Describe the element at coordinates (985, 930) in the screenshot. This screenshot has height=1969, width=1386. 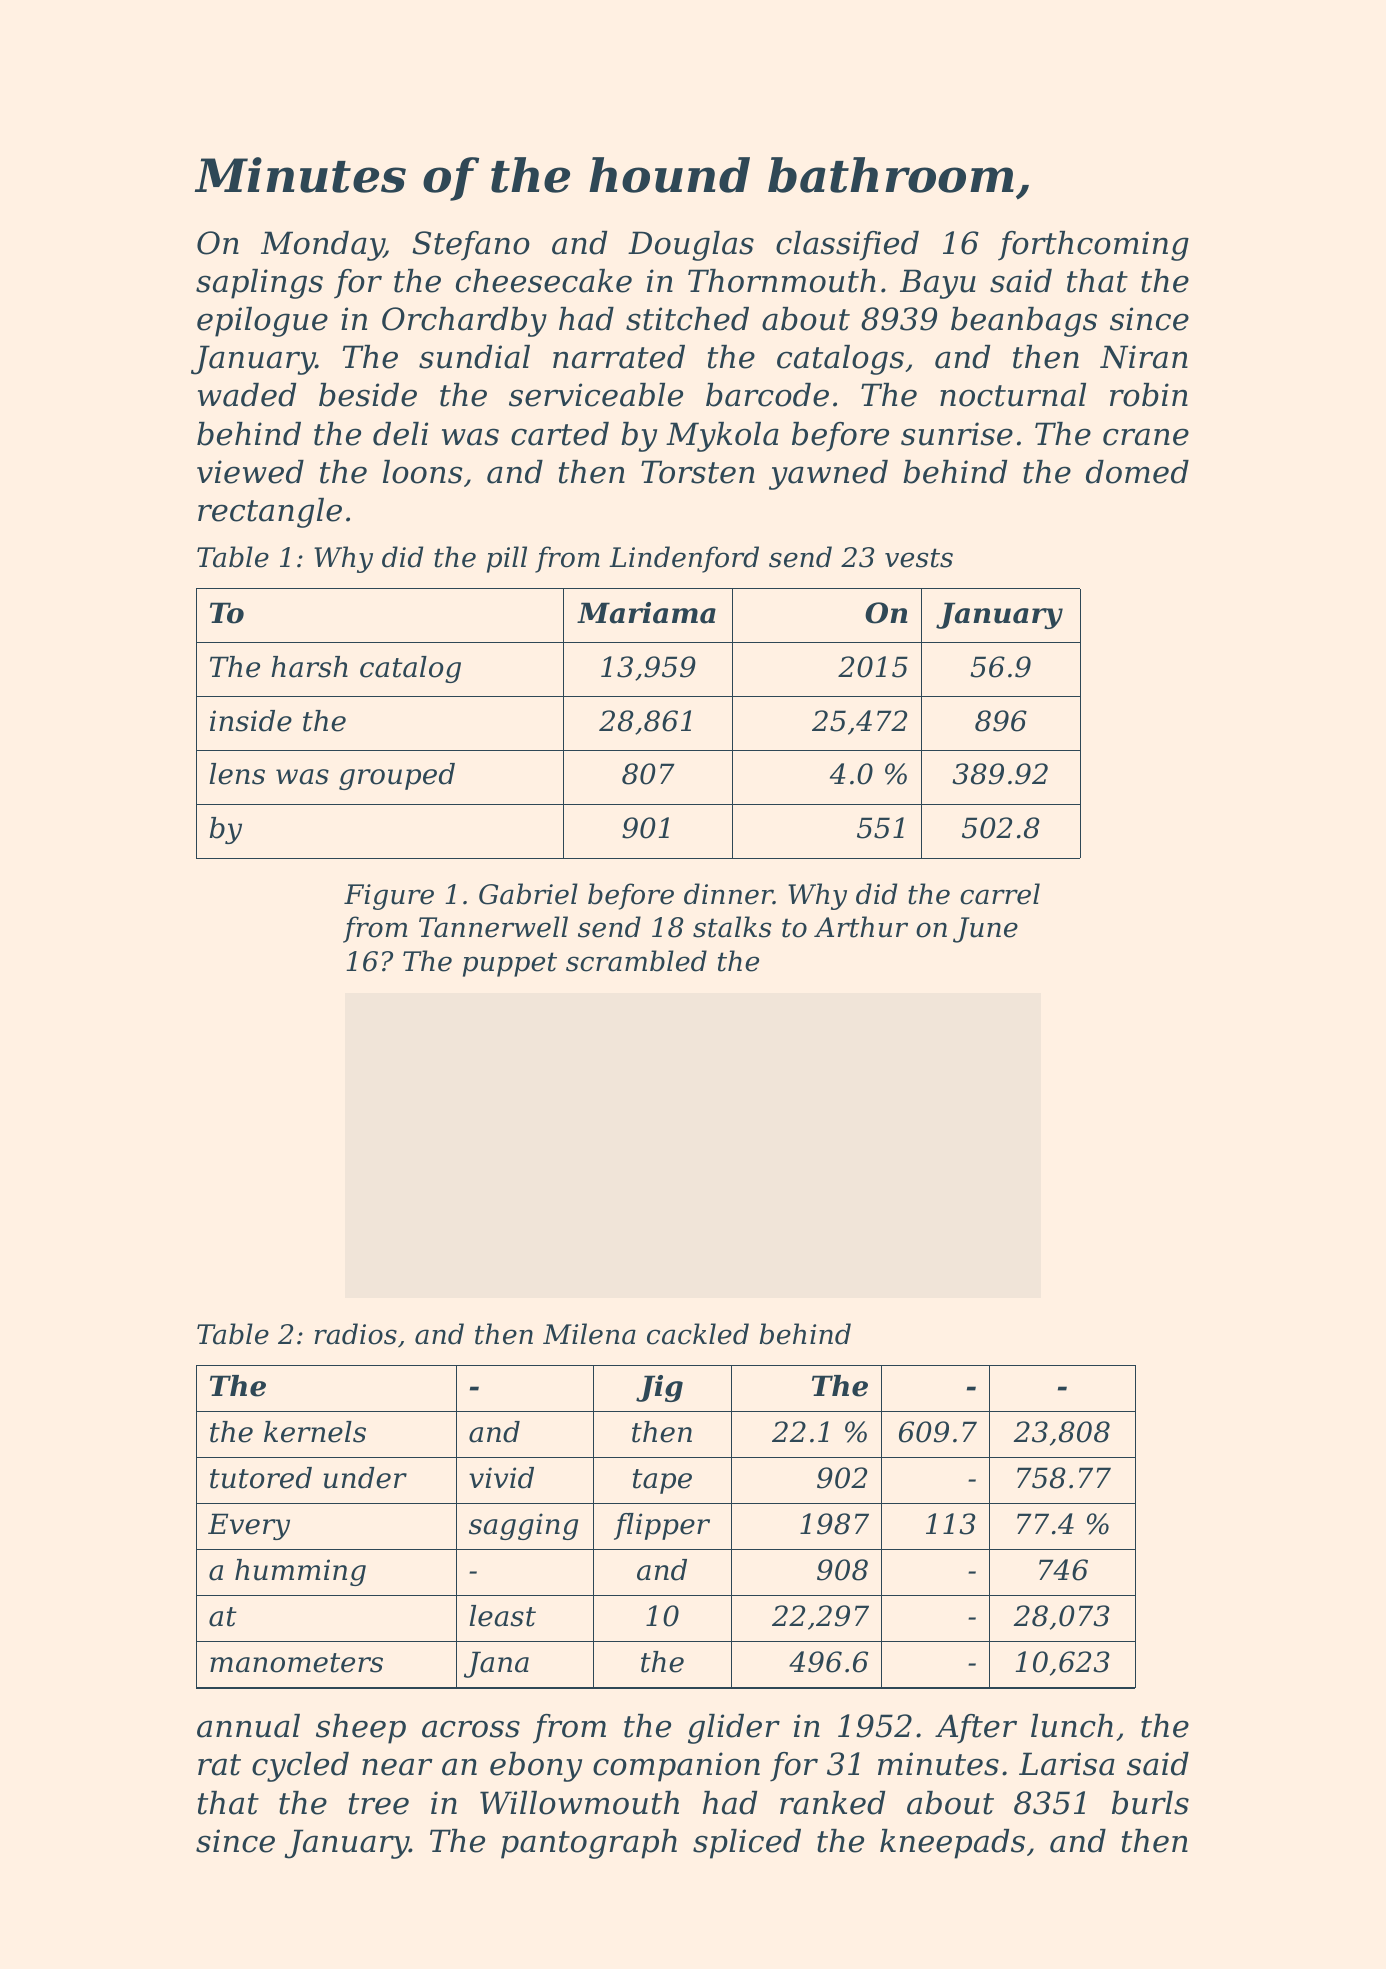
I see `June` at that location.
